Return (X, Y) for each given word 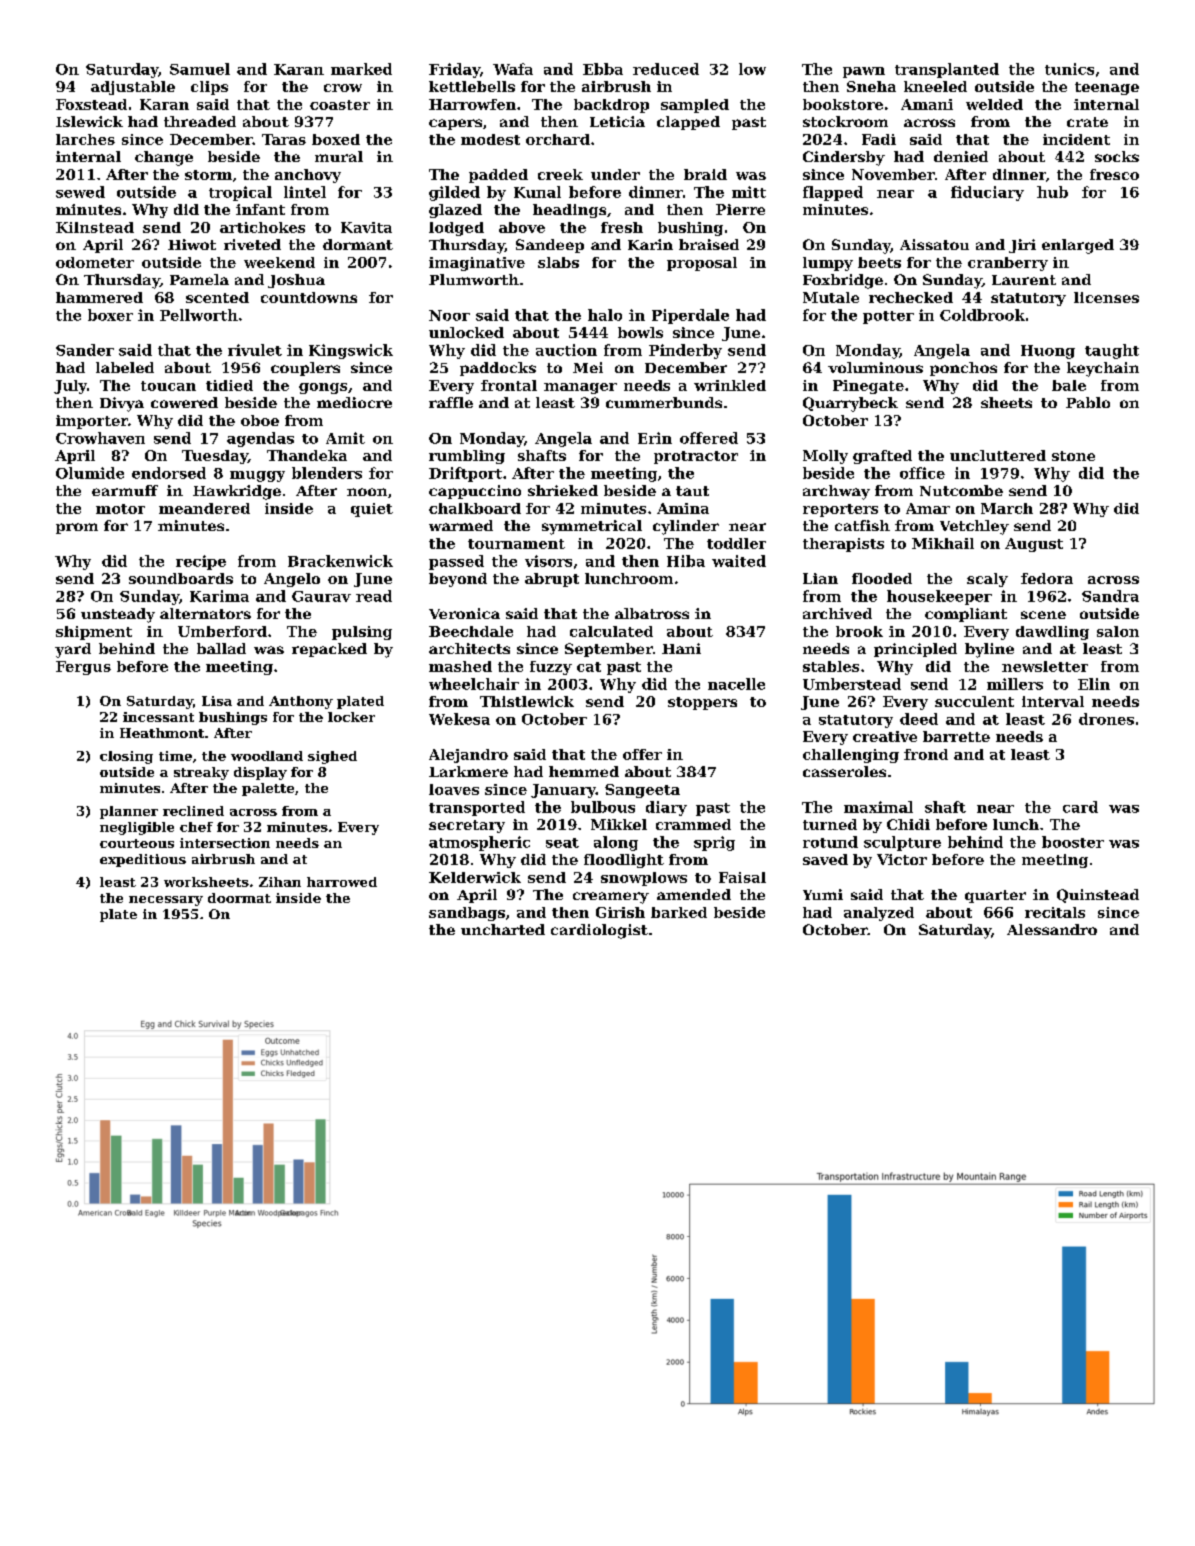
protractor (696, 457)
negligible (137, 828)
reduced (666, 69)
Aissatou (934, 244)
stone (1073, 456)
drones (1106, 719)
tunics (1069, 69)
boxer (110, 315)
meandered (204, 508)
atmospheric (479, 843)
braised (709, 244)
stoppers (702, 703)
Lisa (217, 701)
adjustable (133, 88)
